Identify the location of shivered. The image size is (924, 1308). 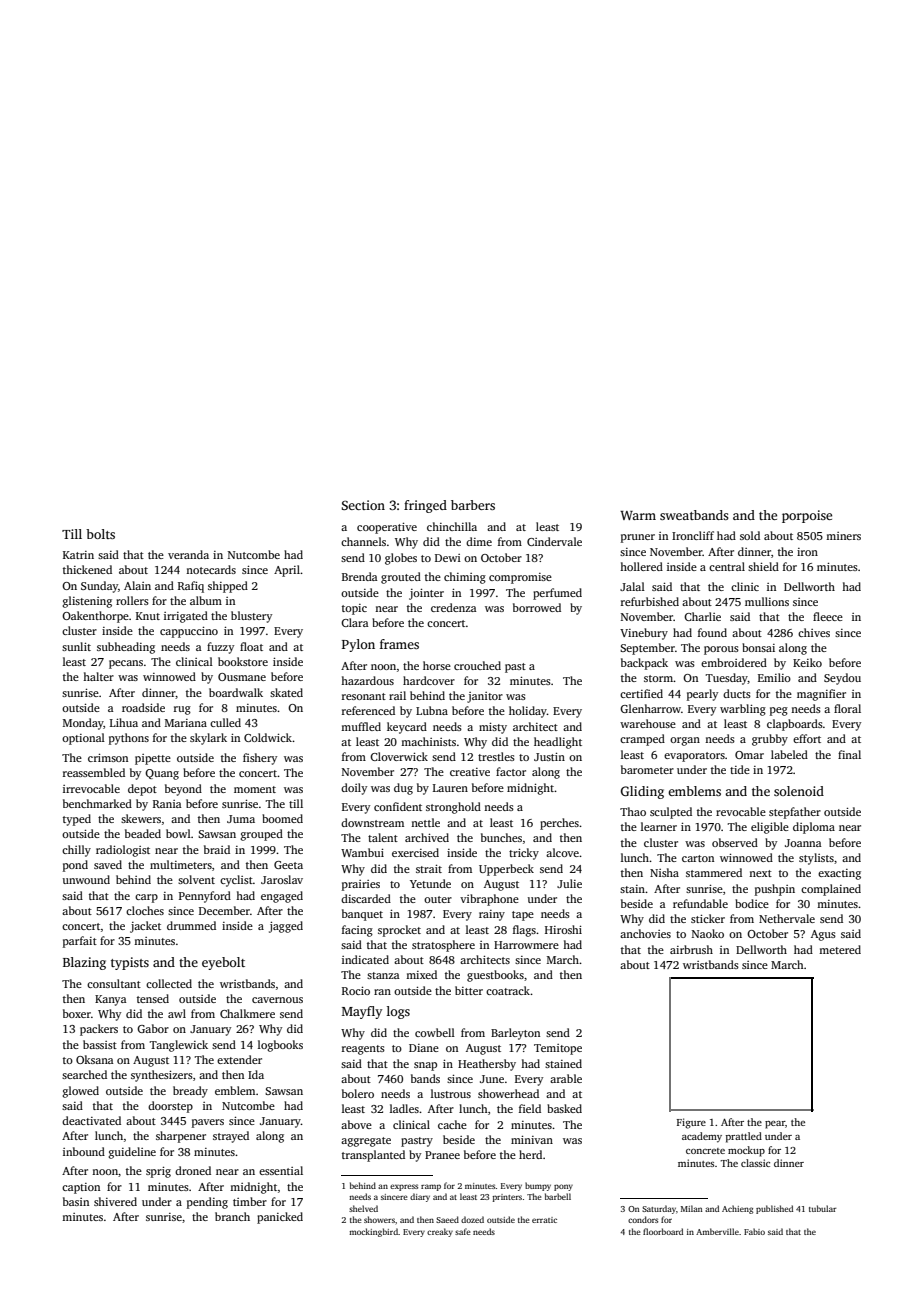
(115, 1201).
